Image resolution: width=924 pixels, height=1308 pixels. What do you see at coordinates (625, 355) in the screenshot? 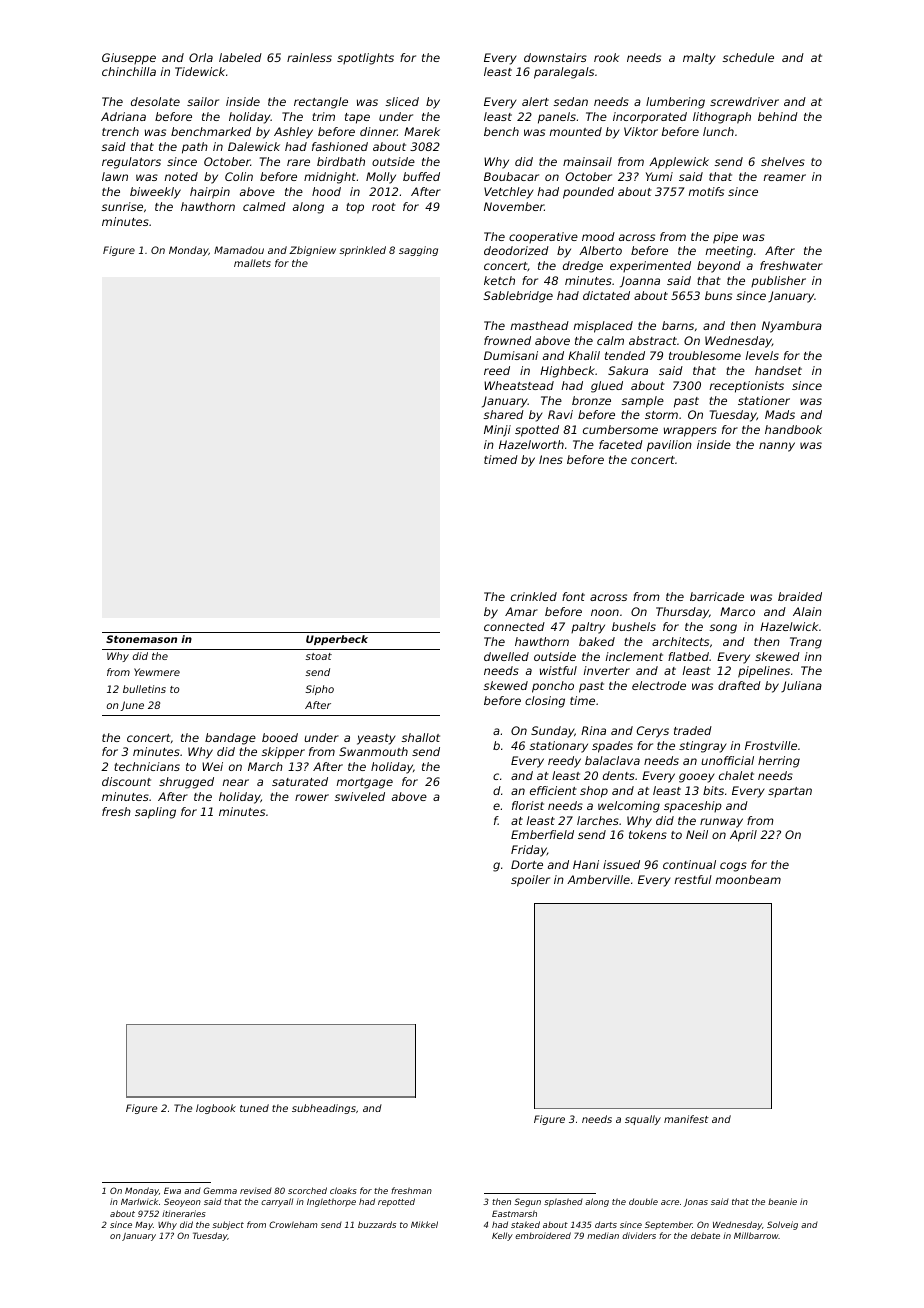
I see `tended` at bounding box center [625, 355].
